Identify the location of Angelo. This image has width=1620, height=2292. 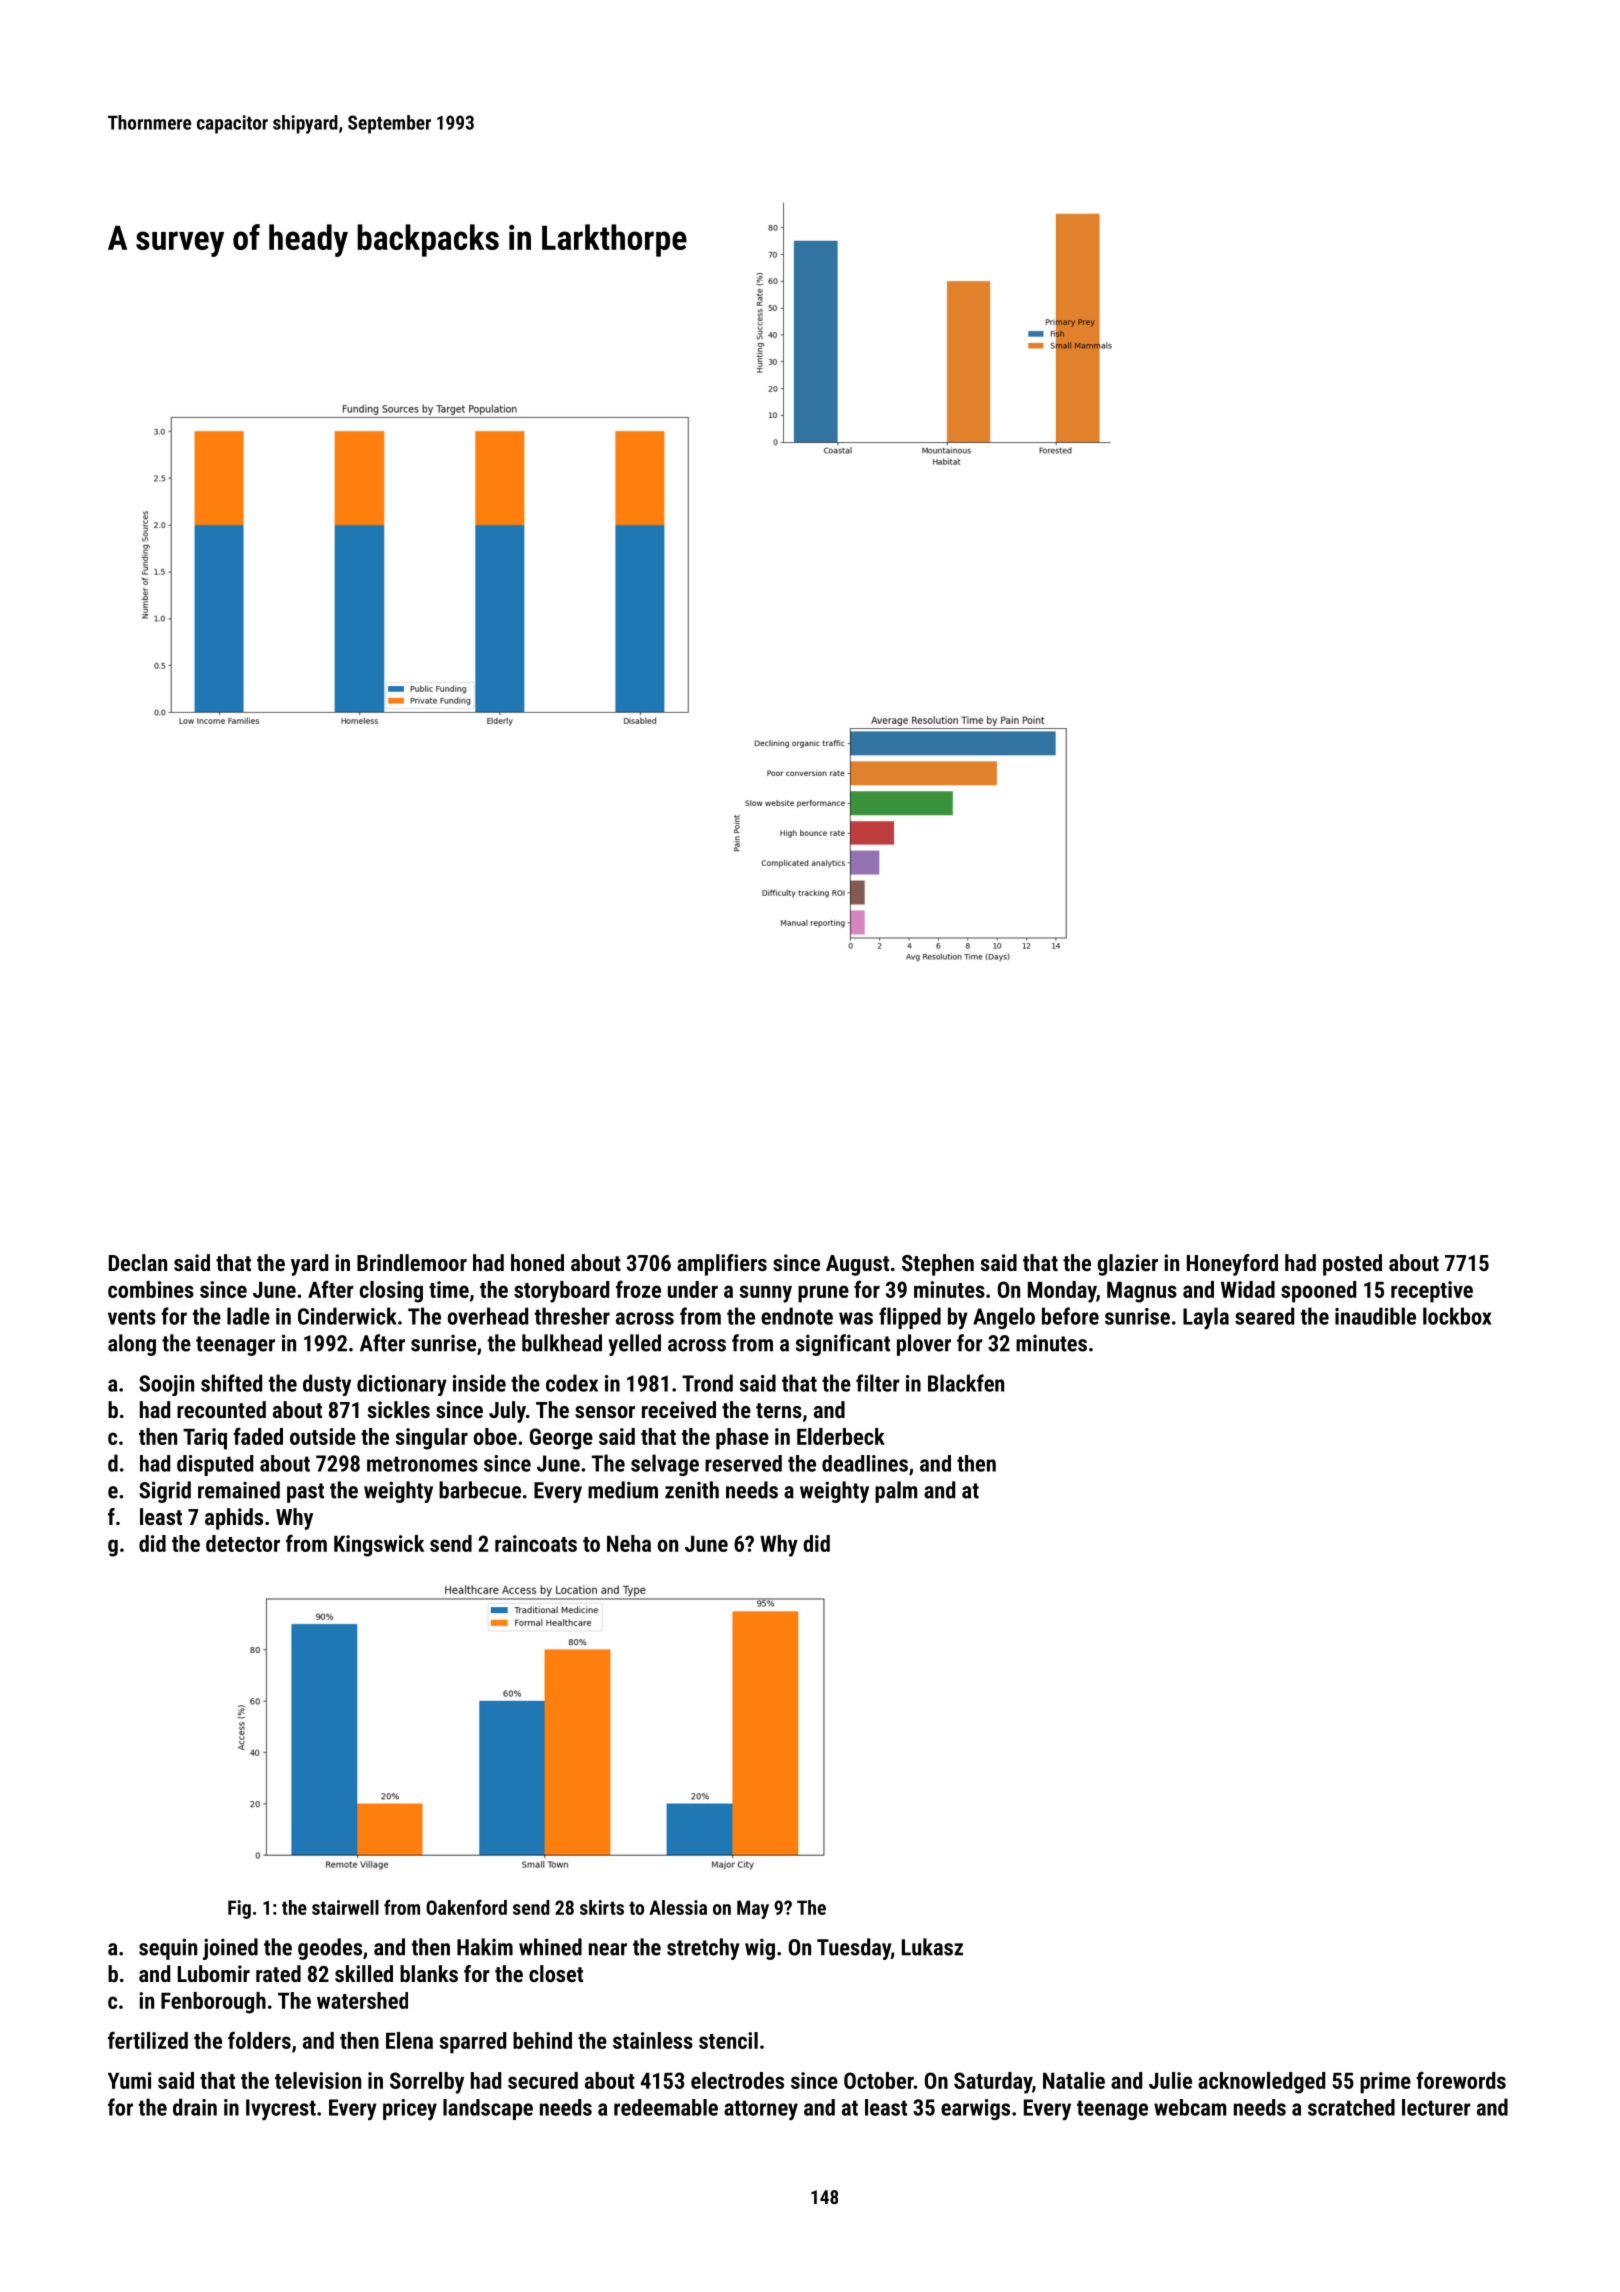
(1004, 1318).
